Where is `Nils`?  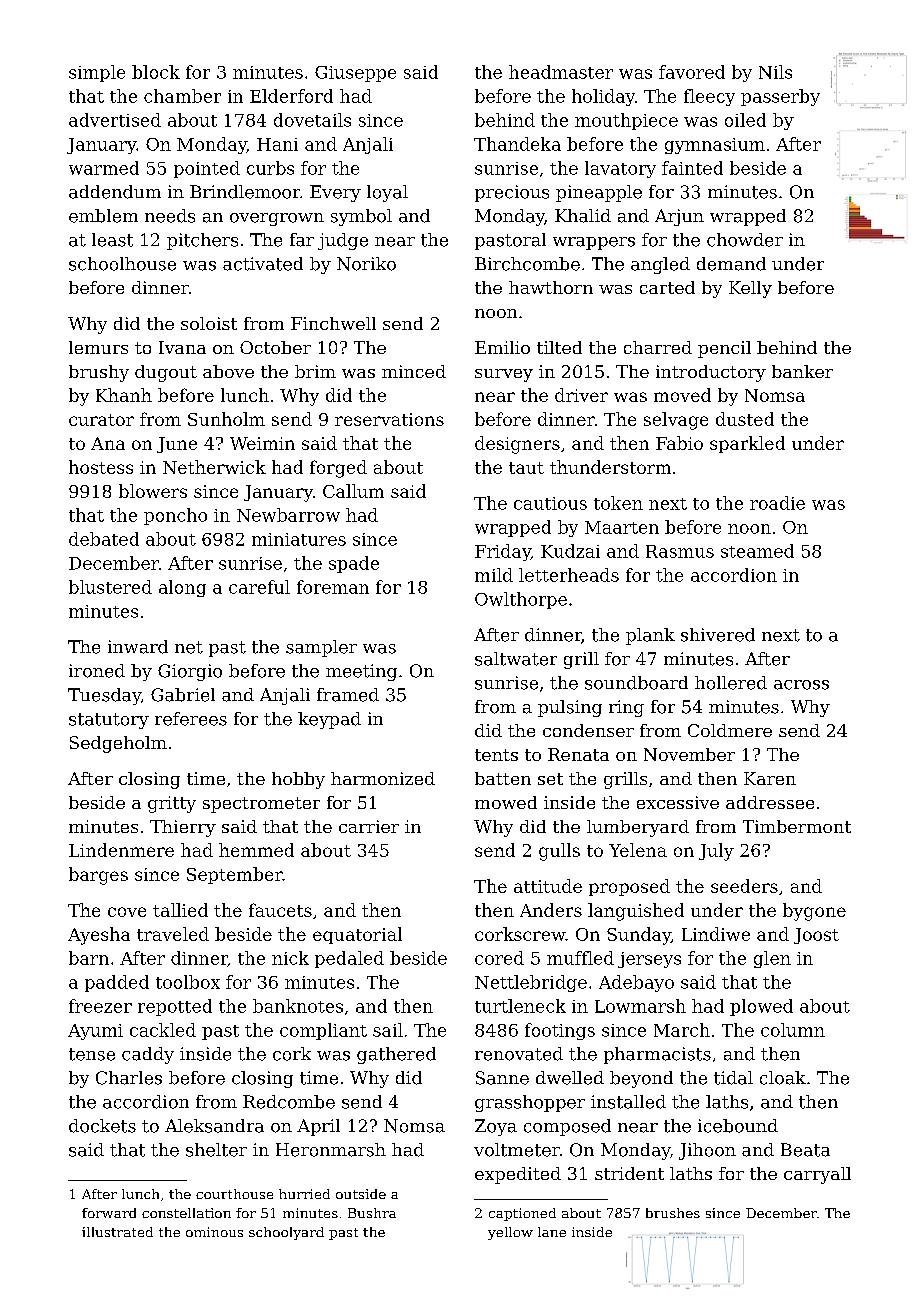
Nils is located at coordinates (775, 72).
